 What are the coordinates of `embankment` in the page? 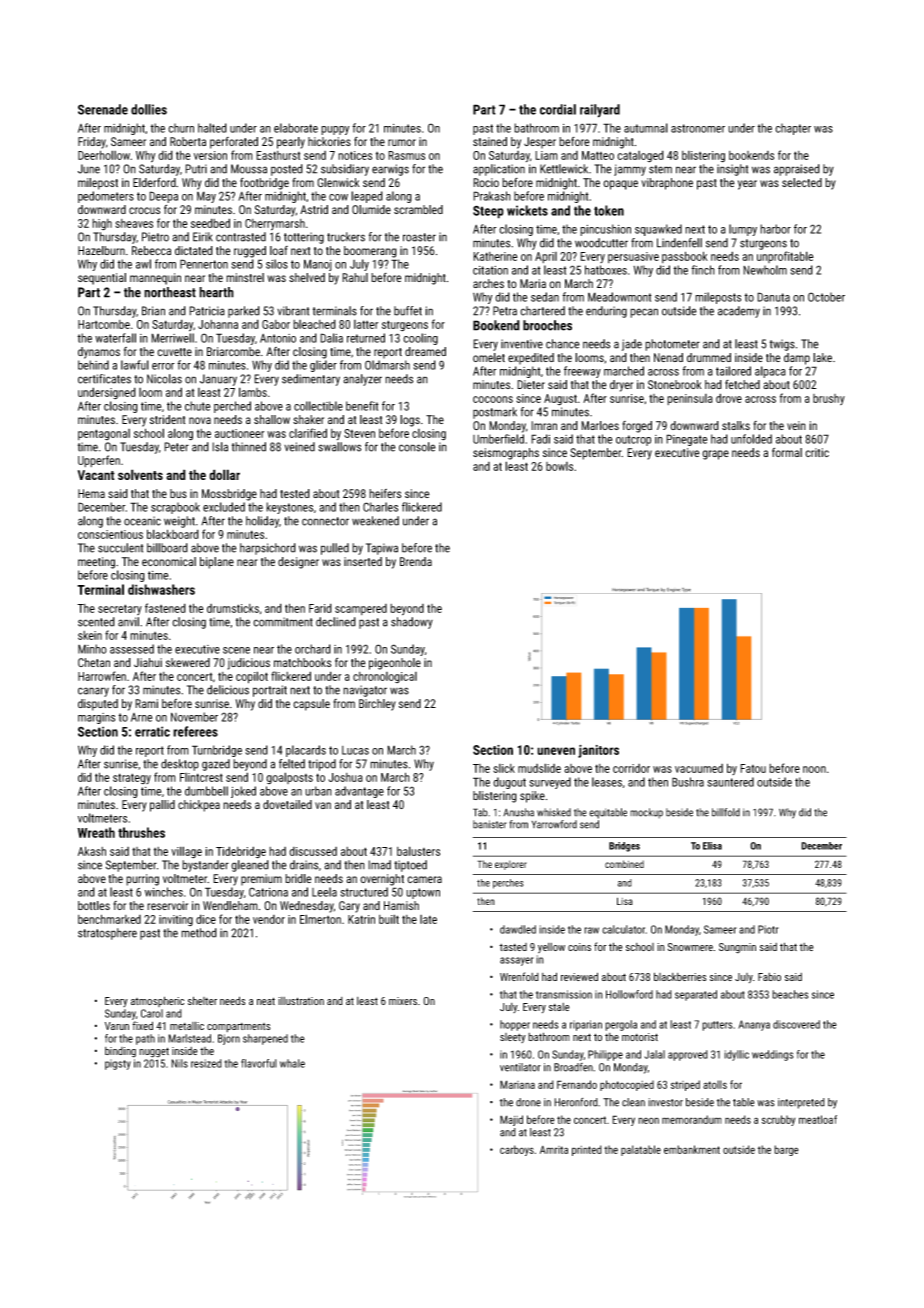 It's located at (692, 1149).
